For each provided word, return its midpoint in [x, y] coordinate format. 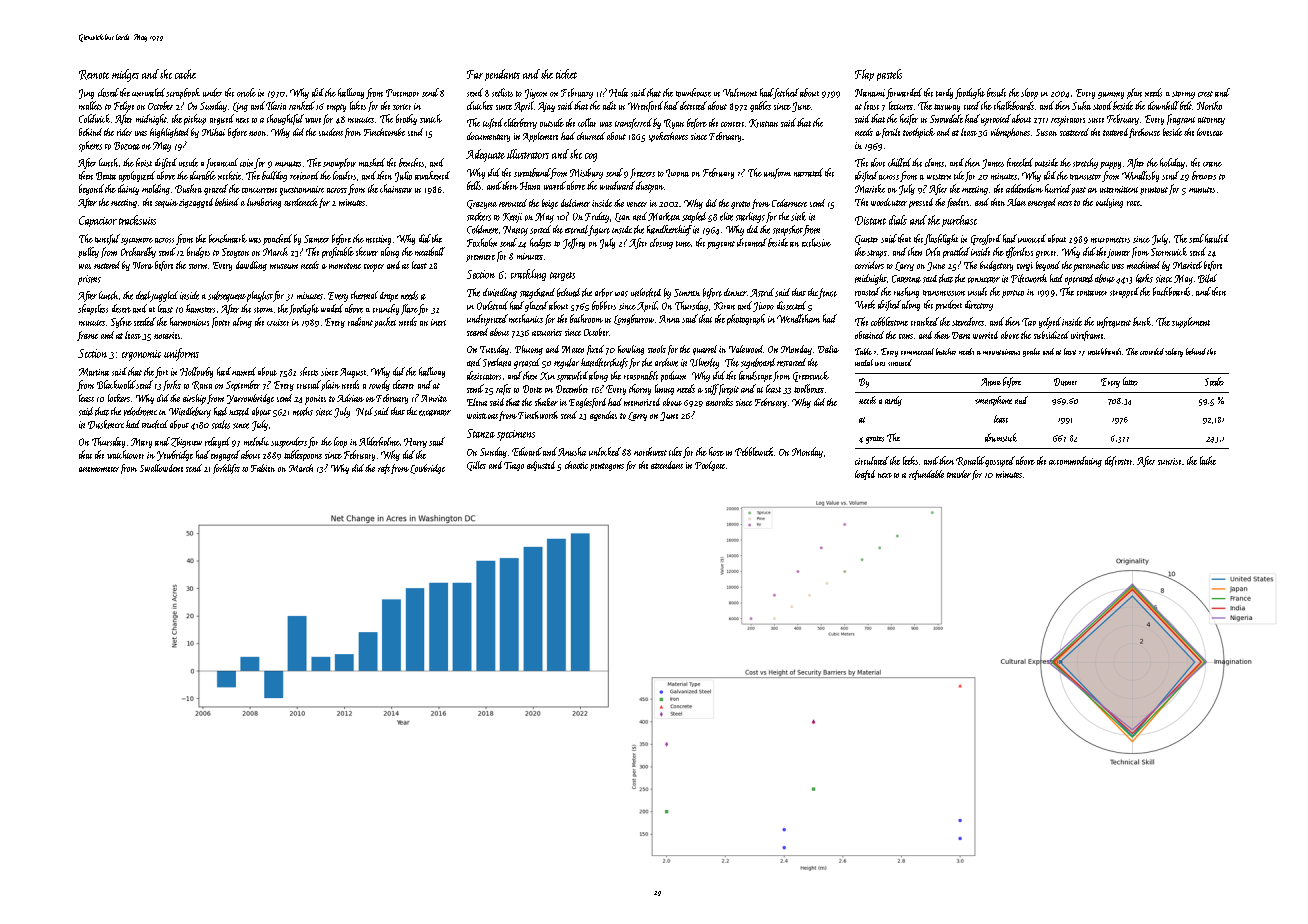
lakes [358, 105]
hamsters [200, 308]
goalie [1031, 352]
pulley [88, 252]
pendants [502, 75]
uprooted [996, 120]
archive [666, 362]
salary [1174, 352]
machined [1143, 265]
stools [657, 349]
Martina [94, 372]
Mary [141, 443]
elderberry [520, 123]
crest [1205, 94]
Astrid [762, 292]
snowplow [339, 163]
